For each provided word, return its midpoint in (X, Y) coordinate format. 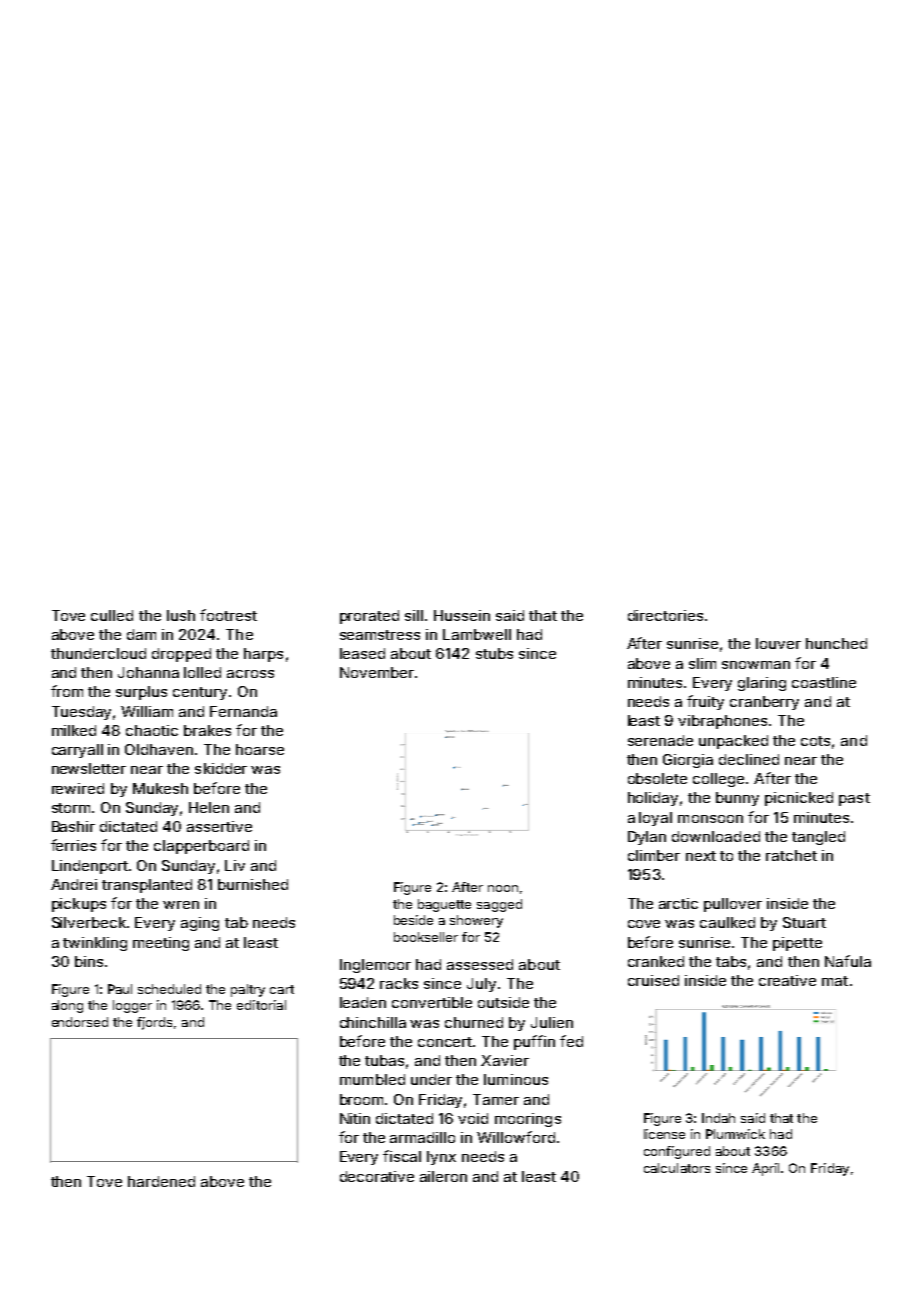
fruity (705, 702)
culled (112, 615)
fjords (154, 1023)
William (147, 711)
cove (644, 924)
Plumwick (735, 1134)
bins (89, 961)
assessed (480, 964)
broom (363, 1099)
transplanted (147, 886)
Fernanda (243, 711)
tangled (818, 838)
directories (665, 615)
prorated (369, 617)
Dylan (647, 838)
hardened (161, 1181)
